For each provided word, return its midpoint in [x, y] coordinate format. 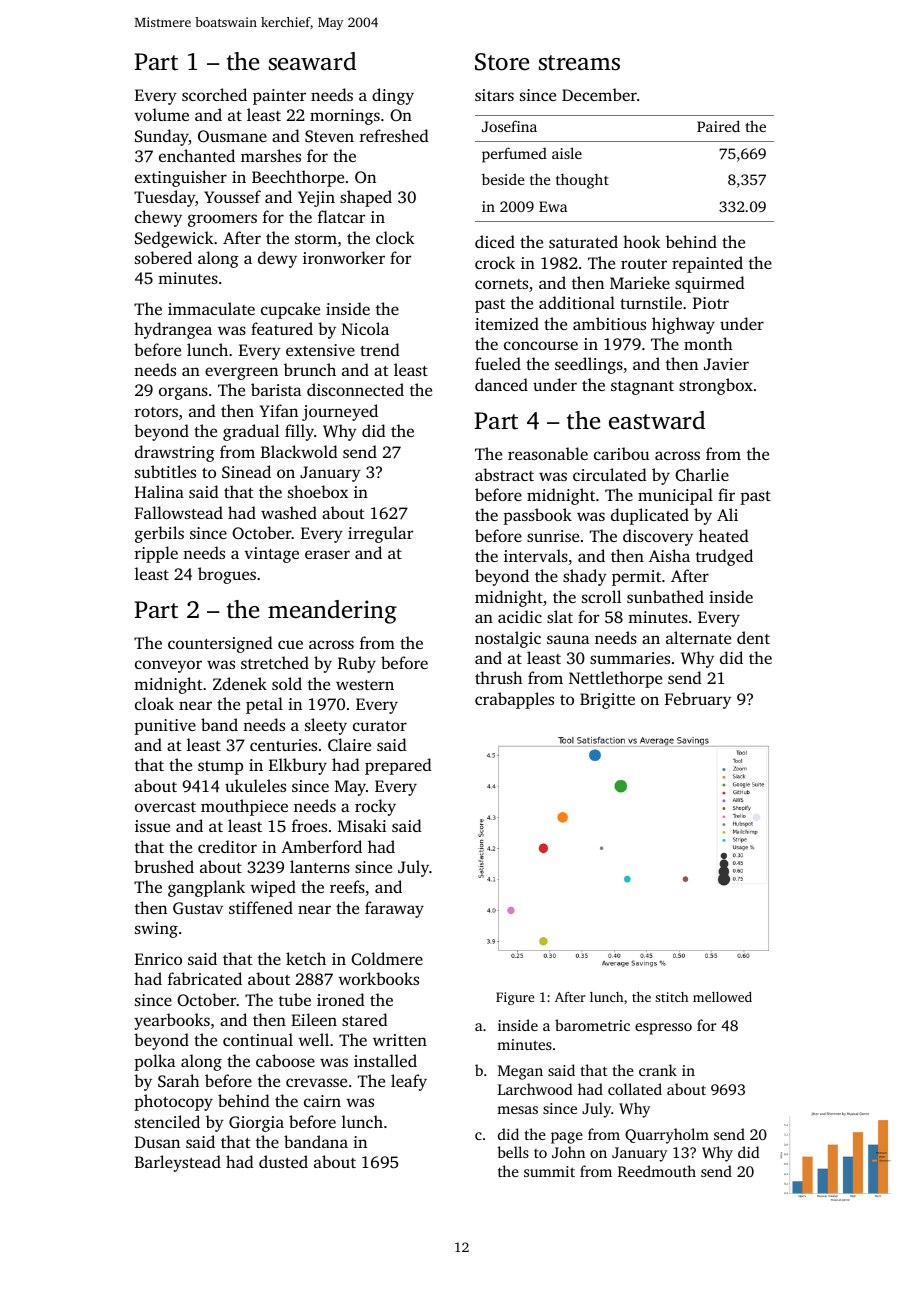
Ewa [553, 206]
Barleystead [178, 1163]
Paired [718, 126]
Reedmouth [657, 1171]
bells [513, 1152]
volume [161, 114]
